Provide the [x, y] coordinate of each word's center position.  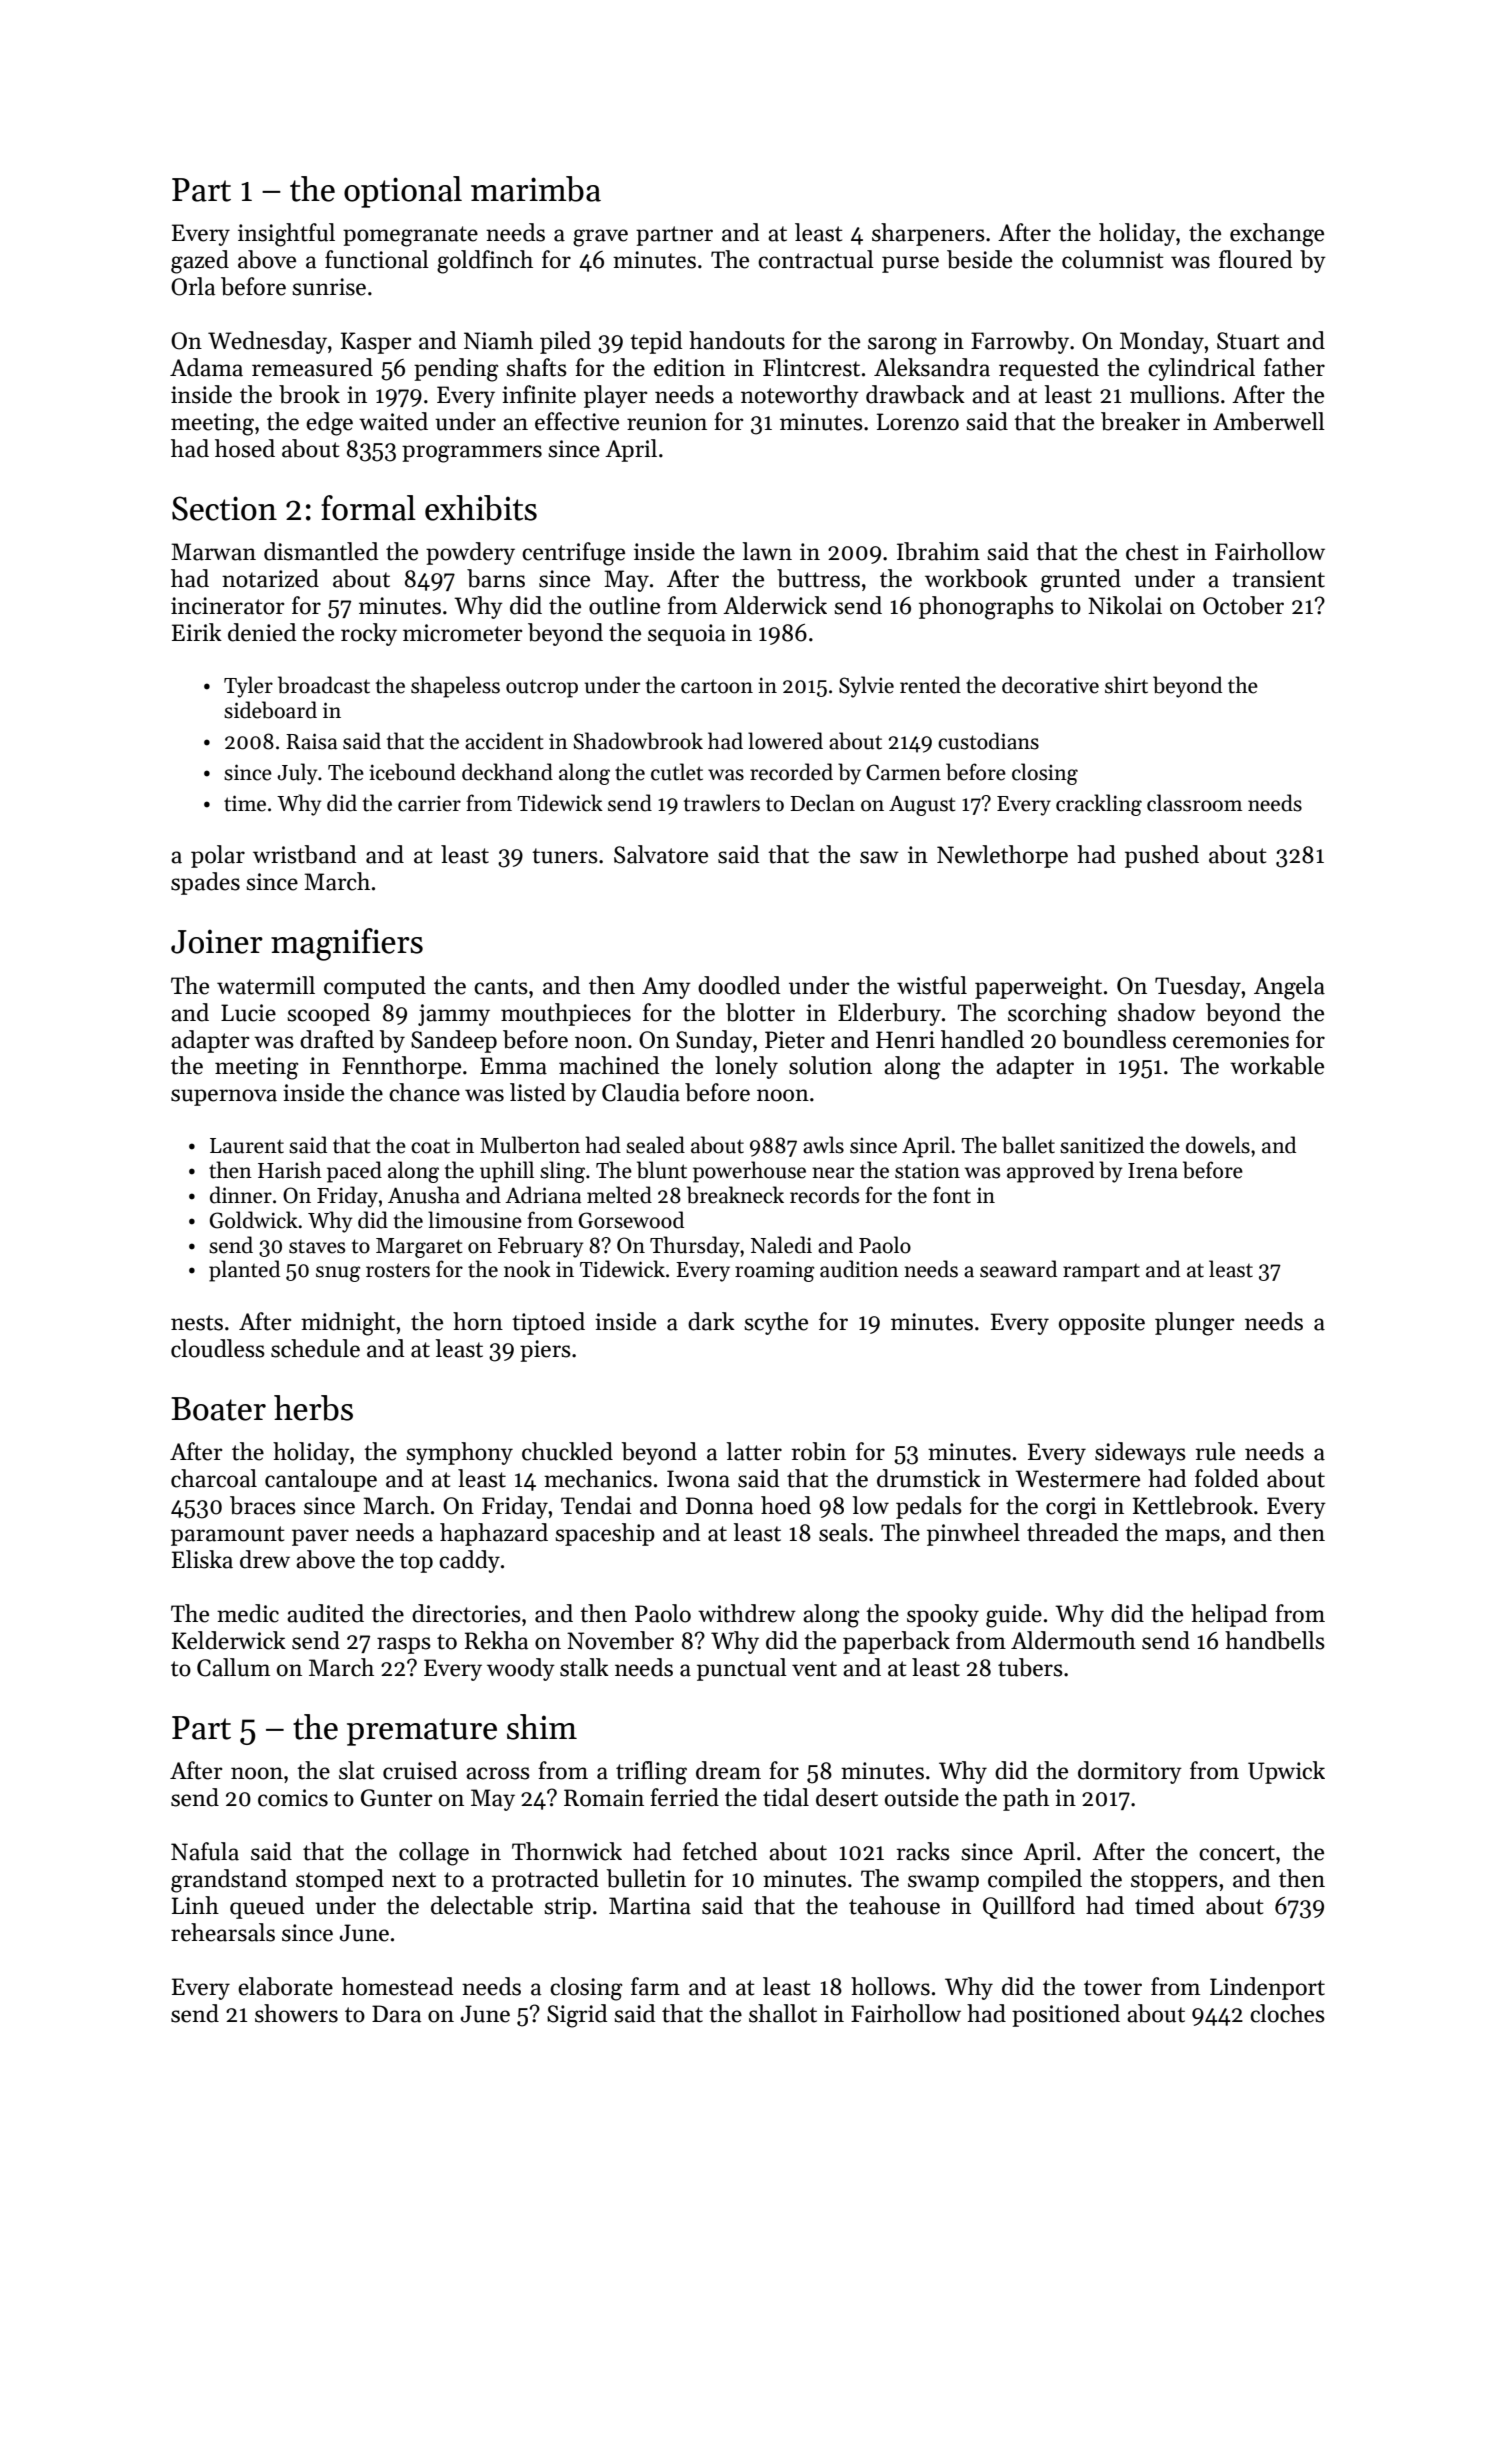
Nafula [205, 1851]
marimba [536, 189]
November [620, 1640]
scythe [776, 1323]
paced [354, 1172]
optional [403, 192]
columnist [1113, 259]
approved [1050, 1172]
